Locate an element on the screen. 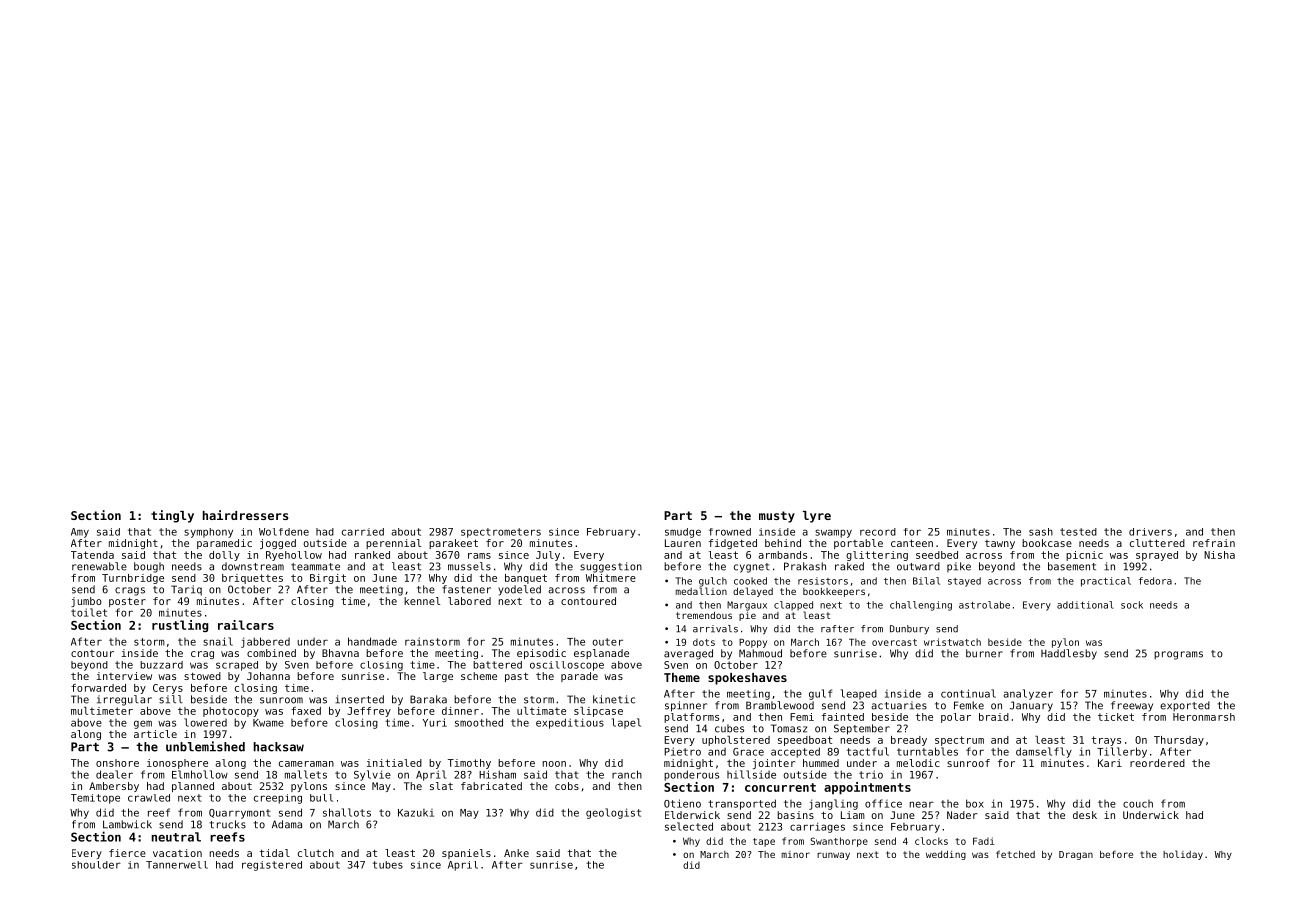 The width and height of the screenshot is (1308, 924). Kari is located at coordinates (1110, 763).
